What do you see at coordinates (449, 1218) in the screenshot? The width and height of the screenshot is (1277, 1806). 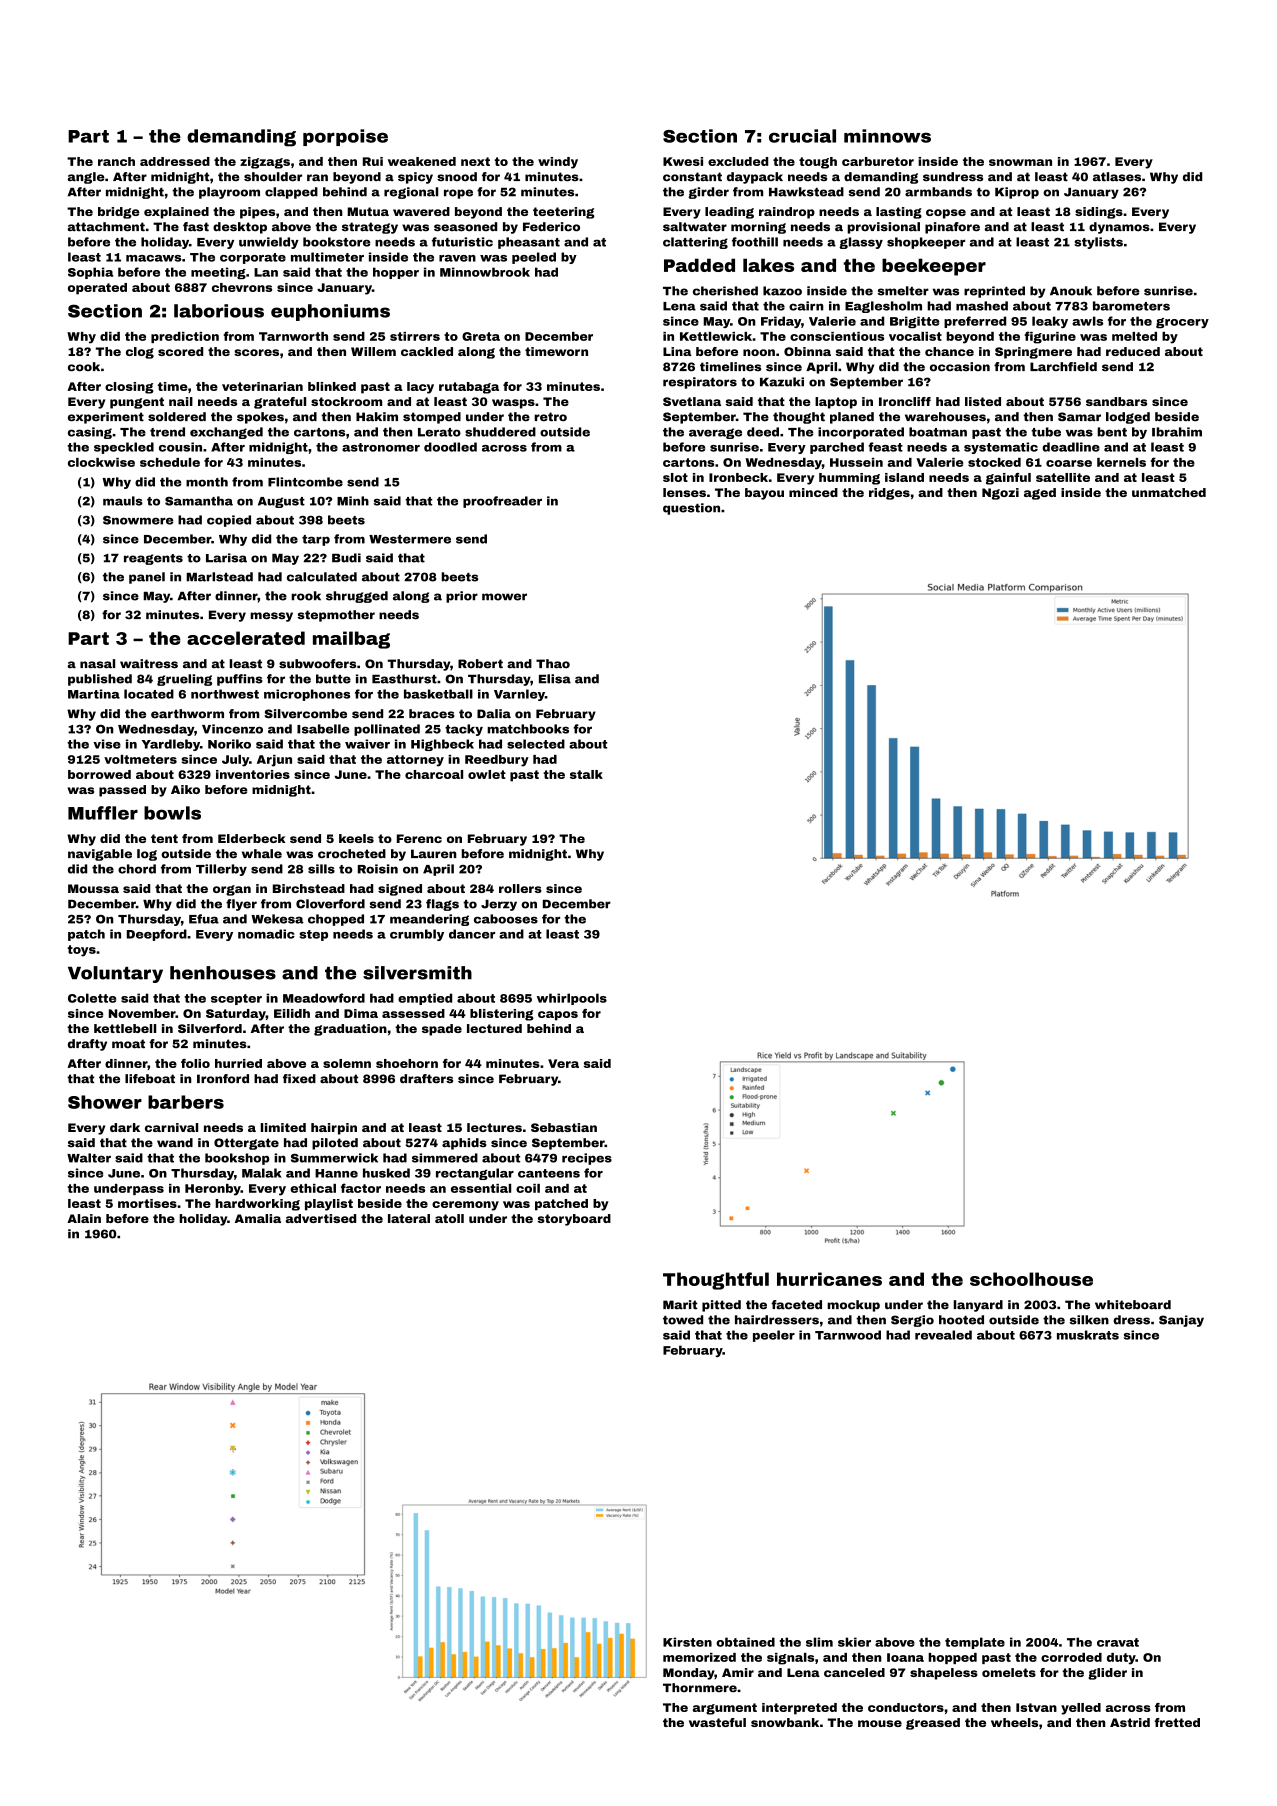 I see `atoll` at bounding box center [449, 1218].
